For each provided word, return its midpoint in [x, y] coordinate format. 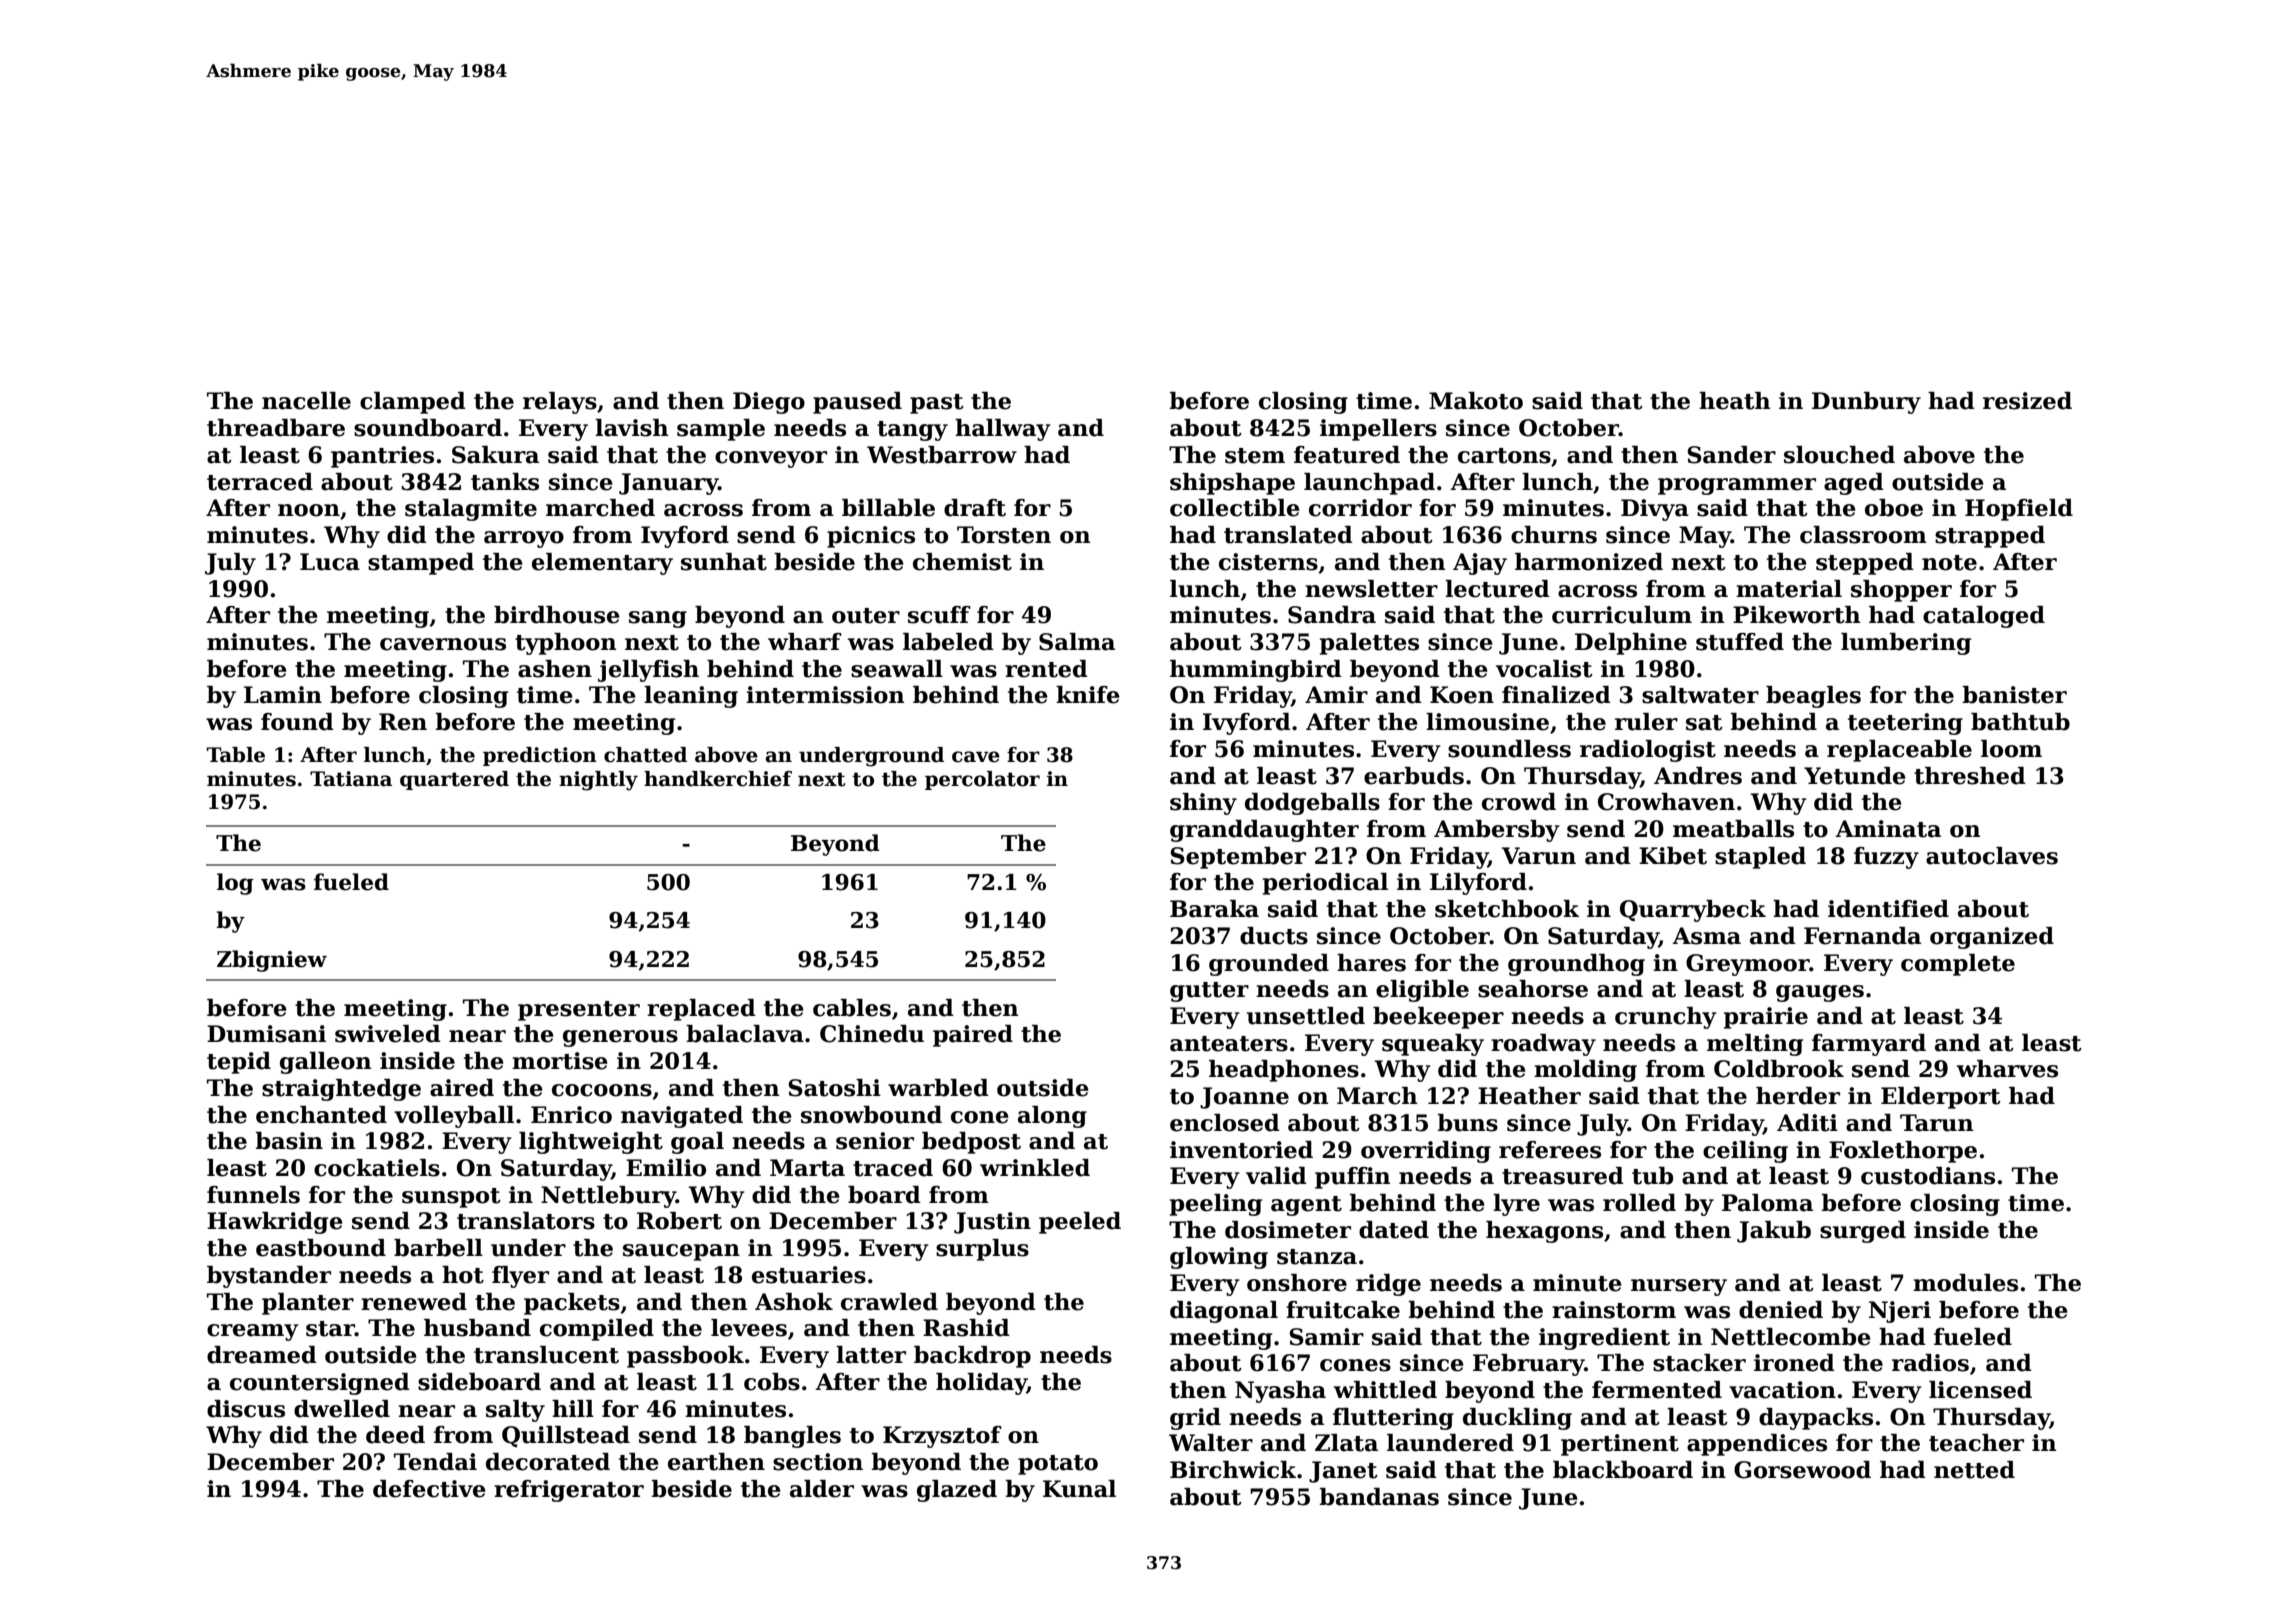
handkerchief [718, 779]
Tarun [1936, 1123]
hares [1371, 963]
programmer [1737, 486]
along [1052, 1117]
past [937, 404]
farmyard [1869, 1045]
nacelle [306, 401]
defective [429, 1489]
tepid [239, 1063]
